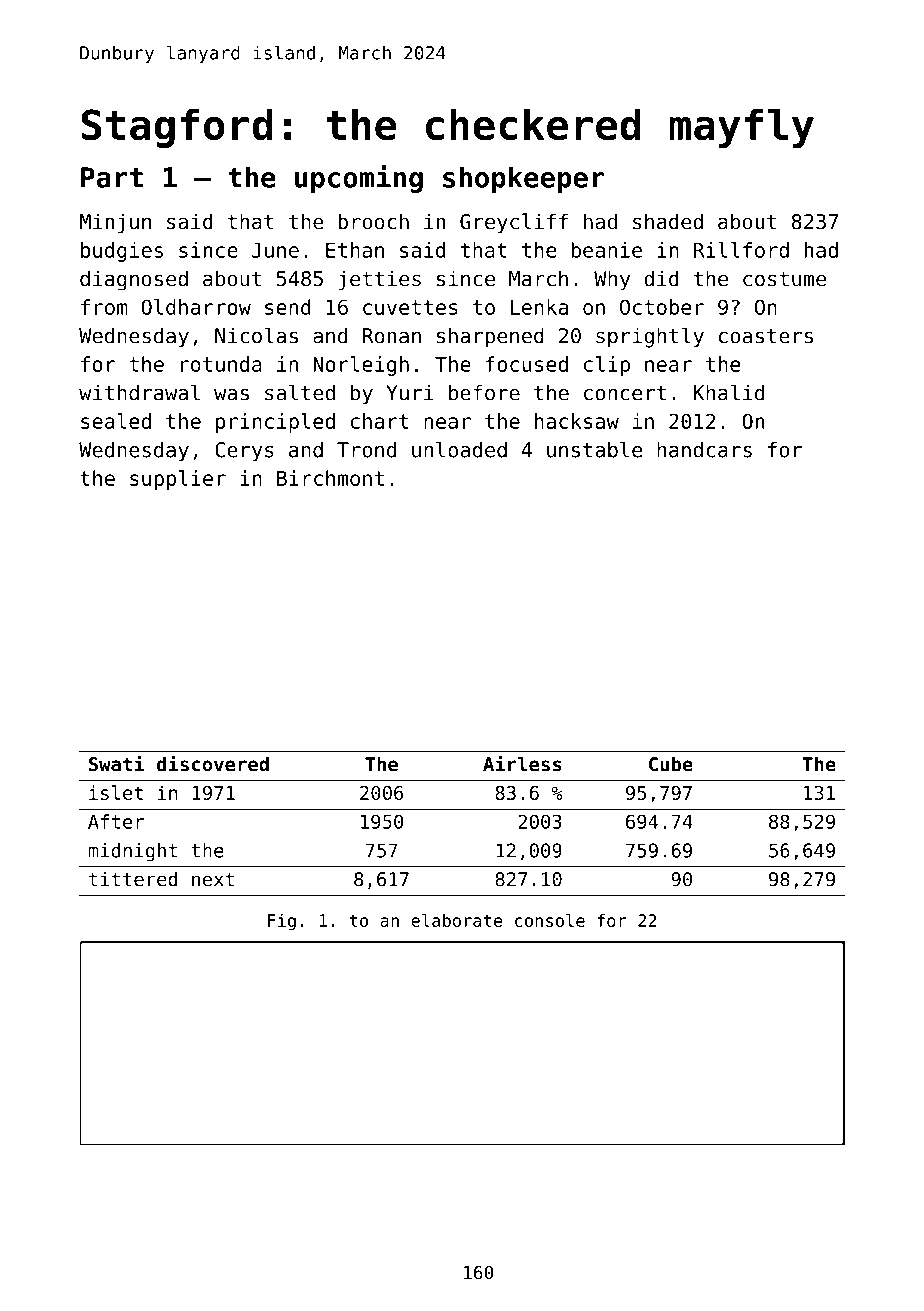 This page has height=1311, width=924. What do you see at coordinates (178, 480) in the page?
I see `supplier` at bounding box center [178, 480].
